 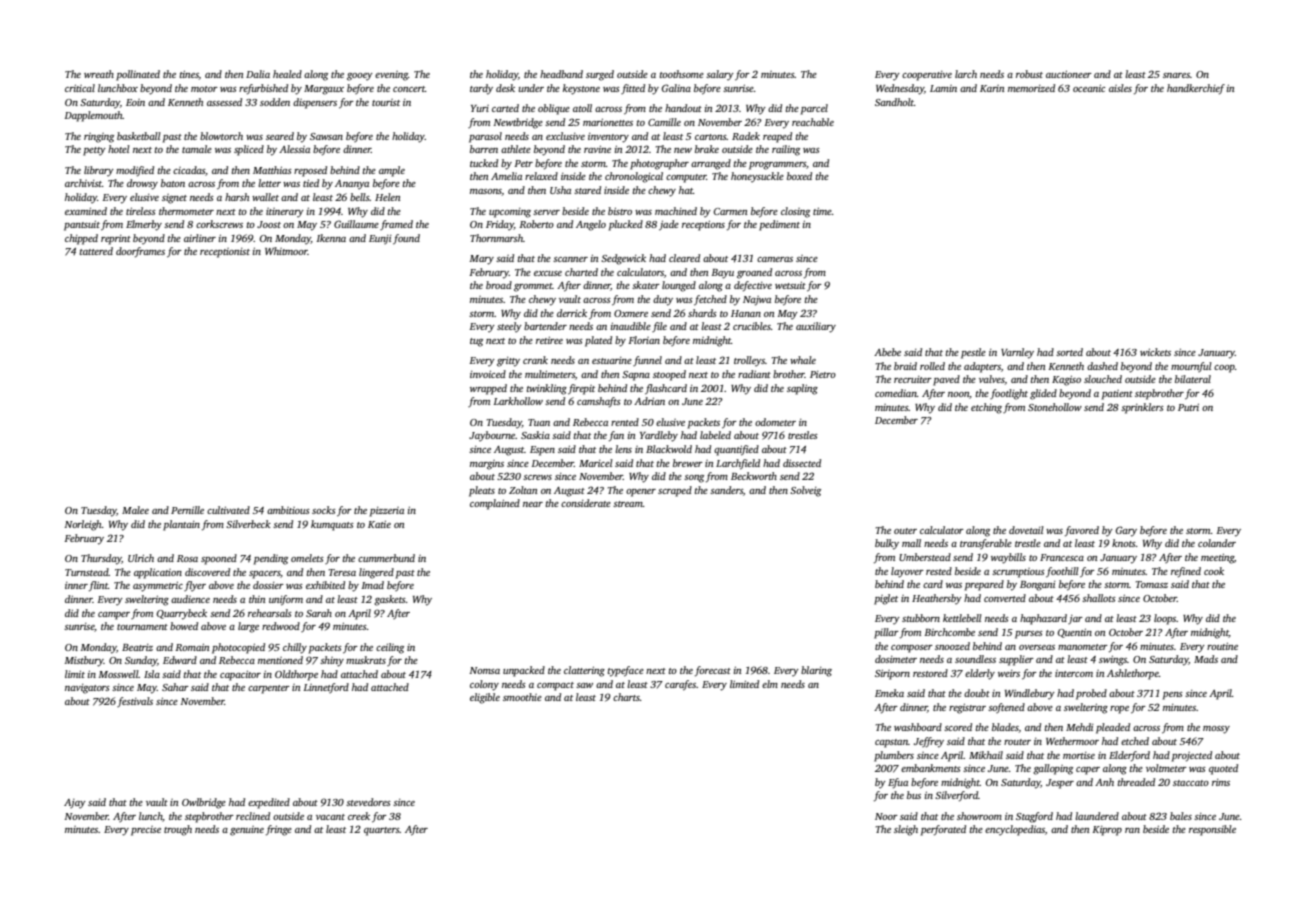 I want to click on Whitmoor, so click(x=286, y=251).
